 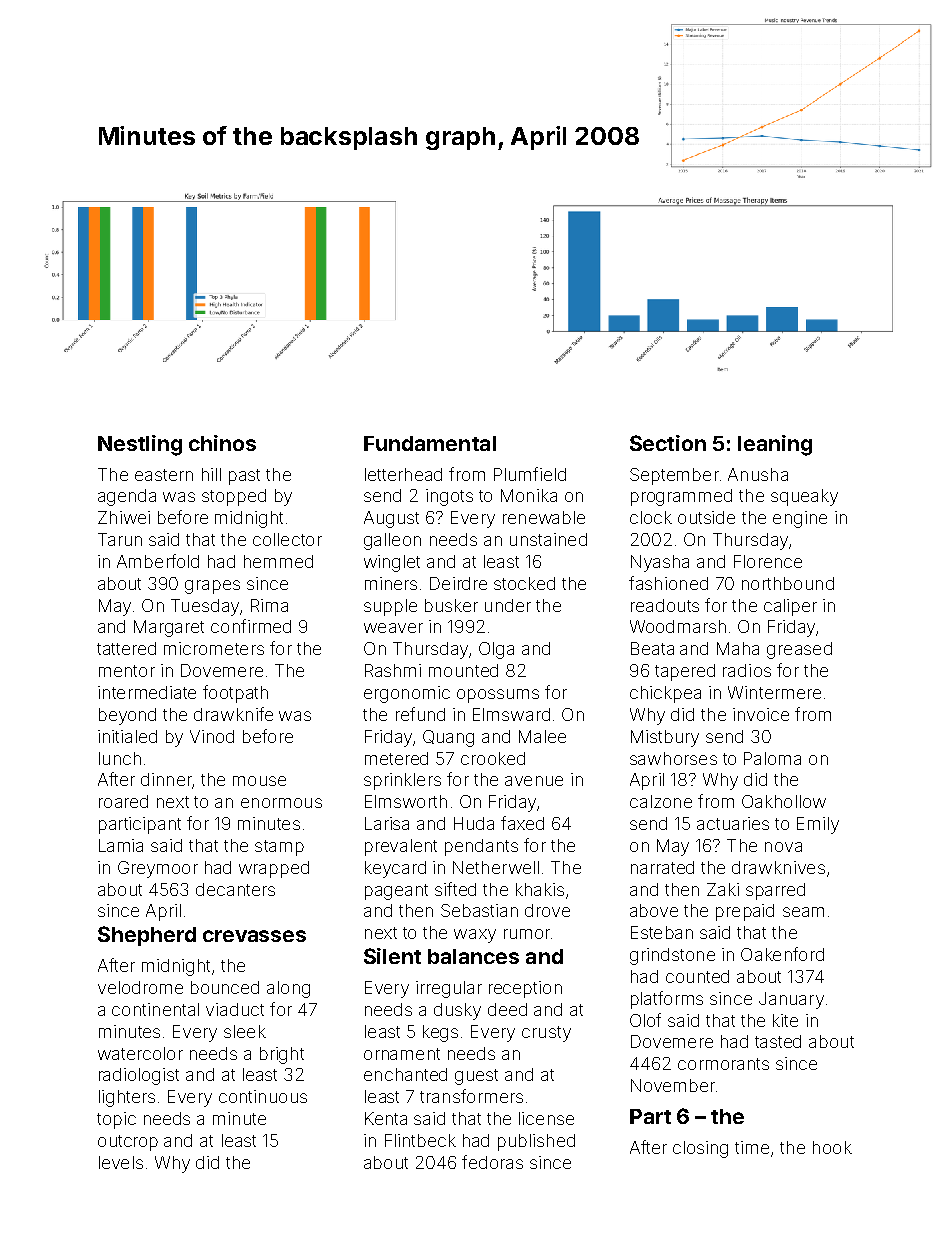 What do you see at coordinates (496, 650) in the screenshot?
I see `Olga` at bounding box center [496, 650].
